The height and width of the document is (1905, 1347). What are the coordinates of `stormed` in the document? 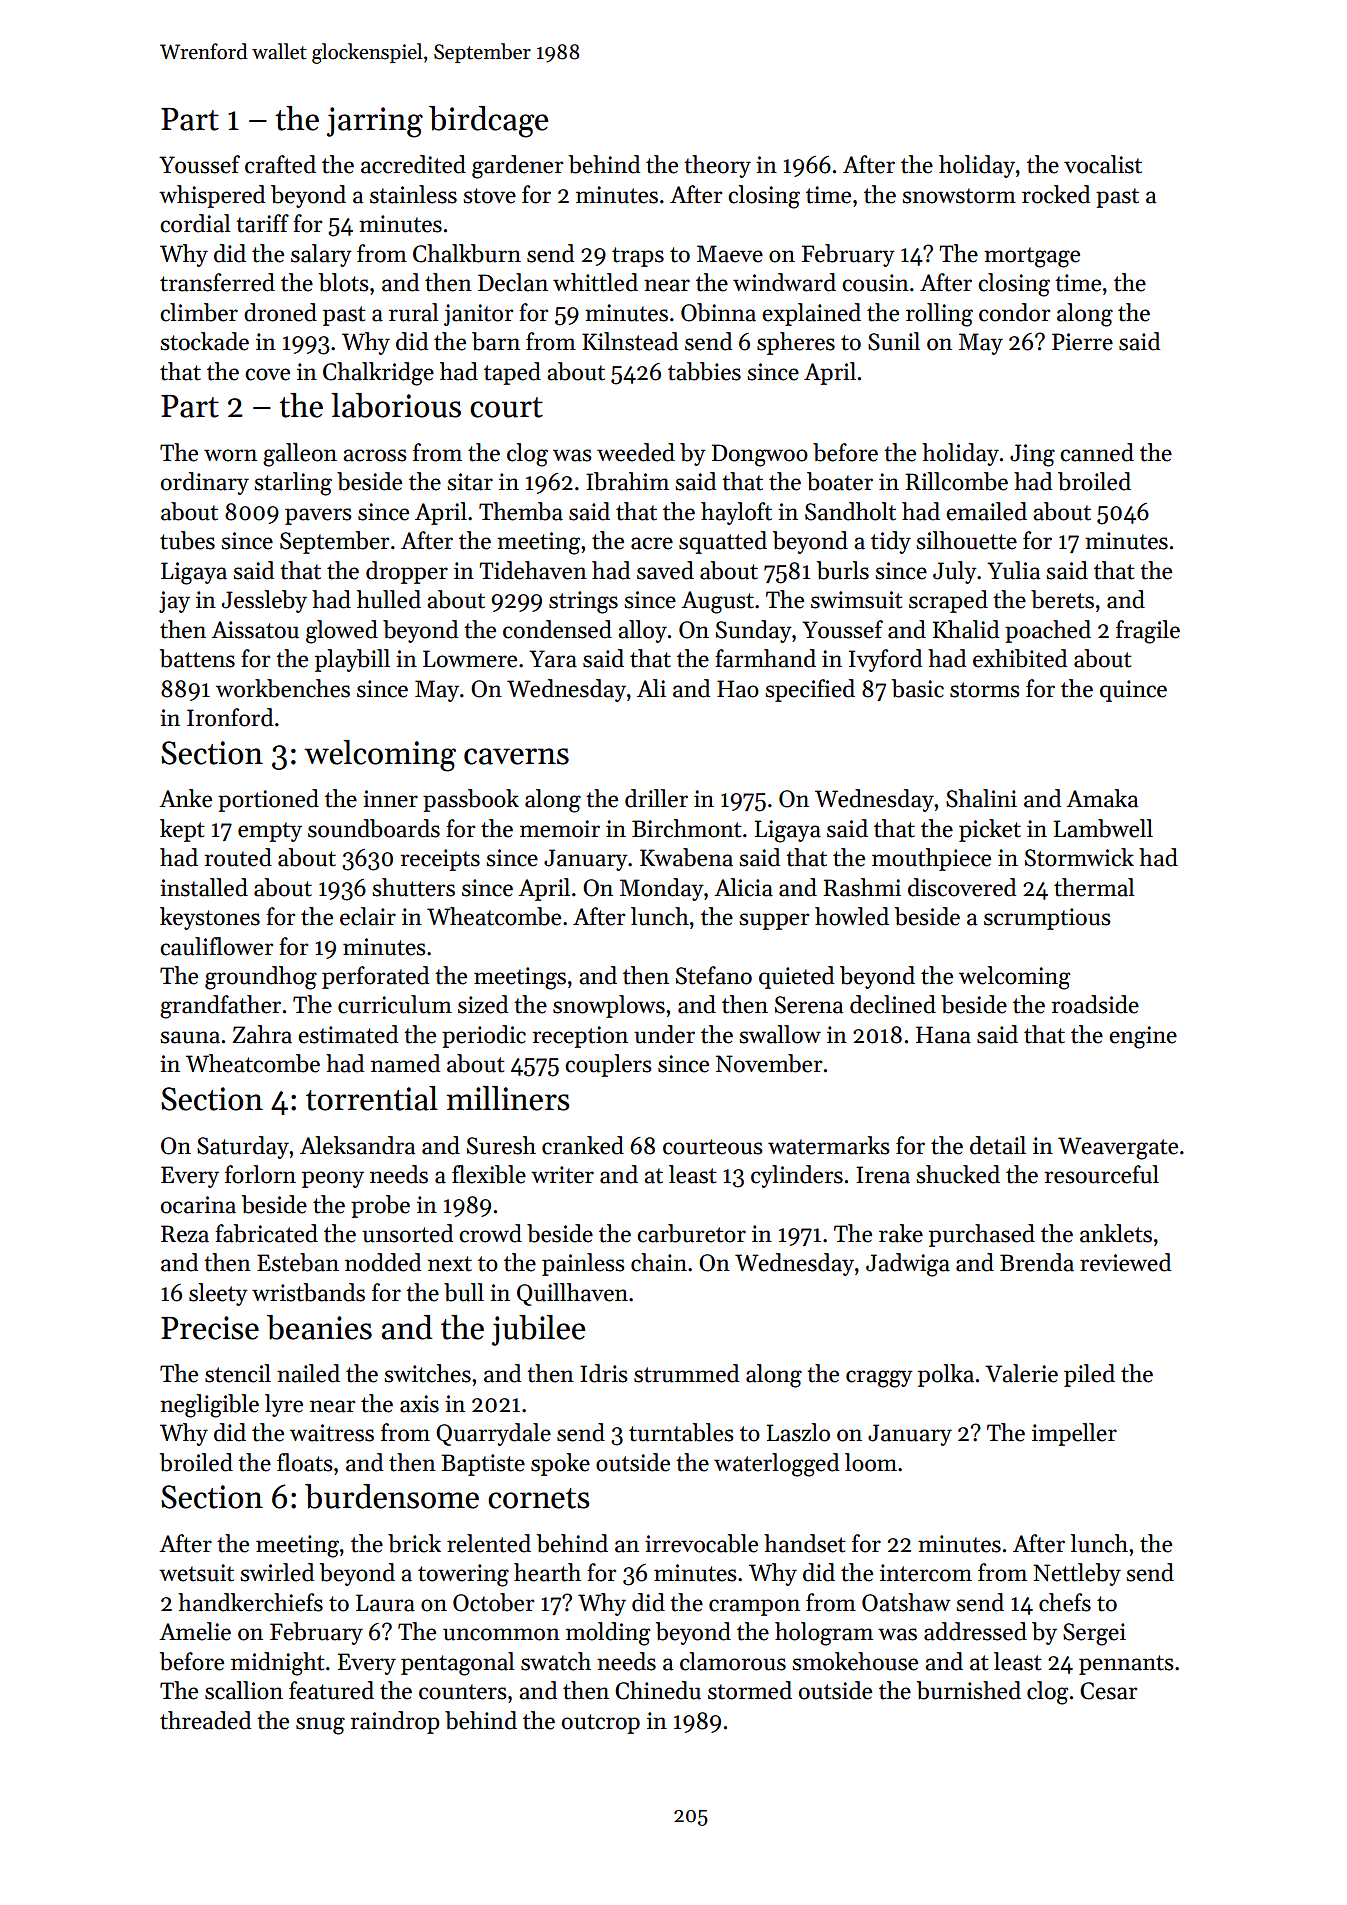 It's located at (750, 1690).
